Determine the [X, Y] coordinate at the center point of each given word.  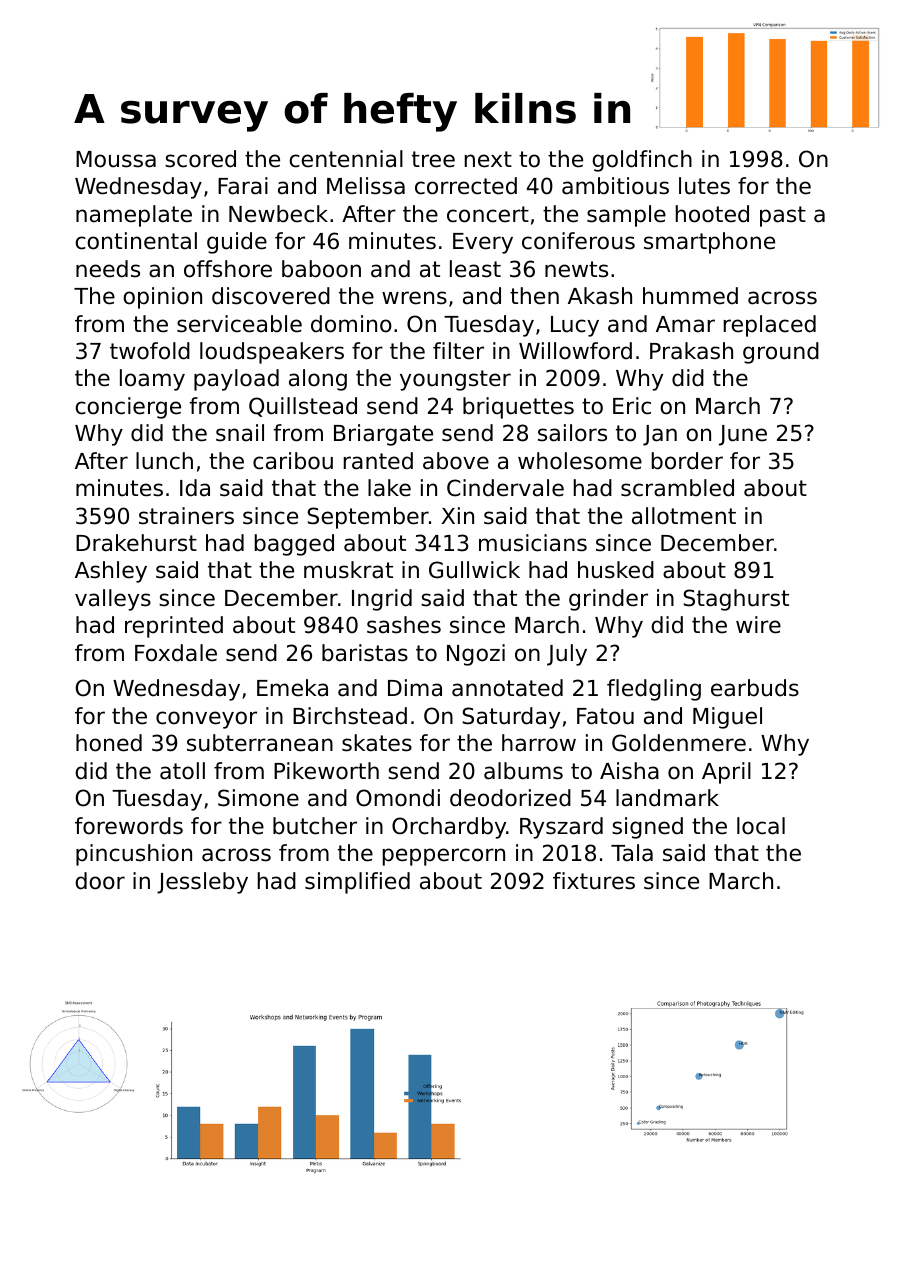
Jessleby [202, 883]
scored [200, 159]
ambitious [615, 186]
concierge [128, 408]
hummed [690, 296]
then [534, 296]
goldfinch [642, 161]
